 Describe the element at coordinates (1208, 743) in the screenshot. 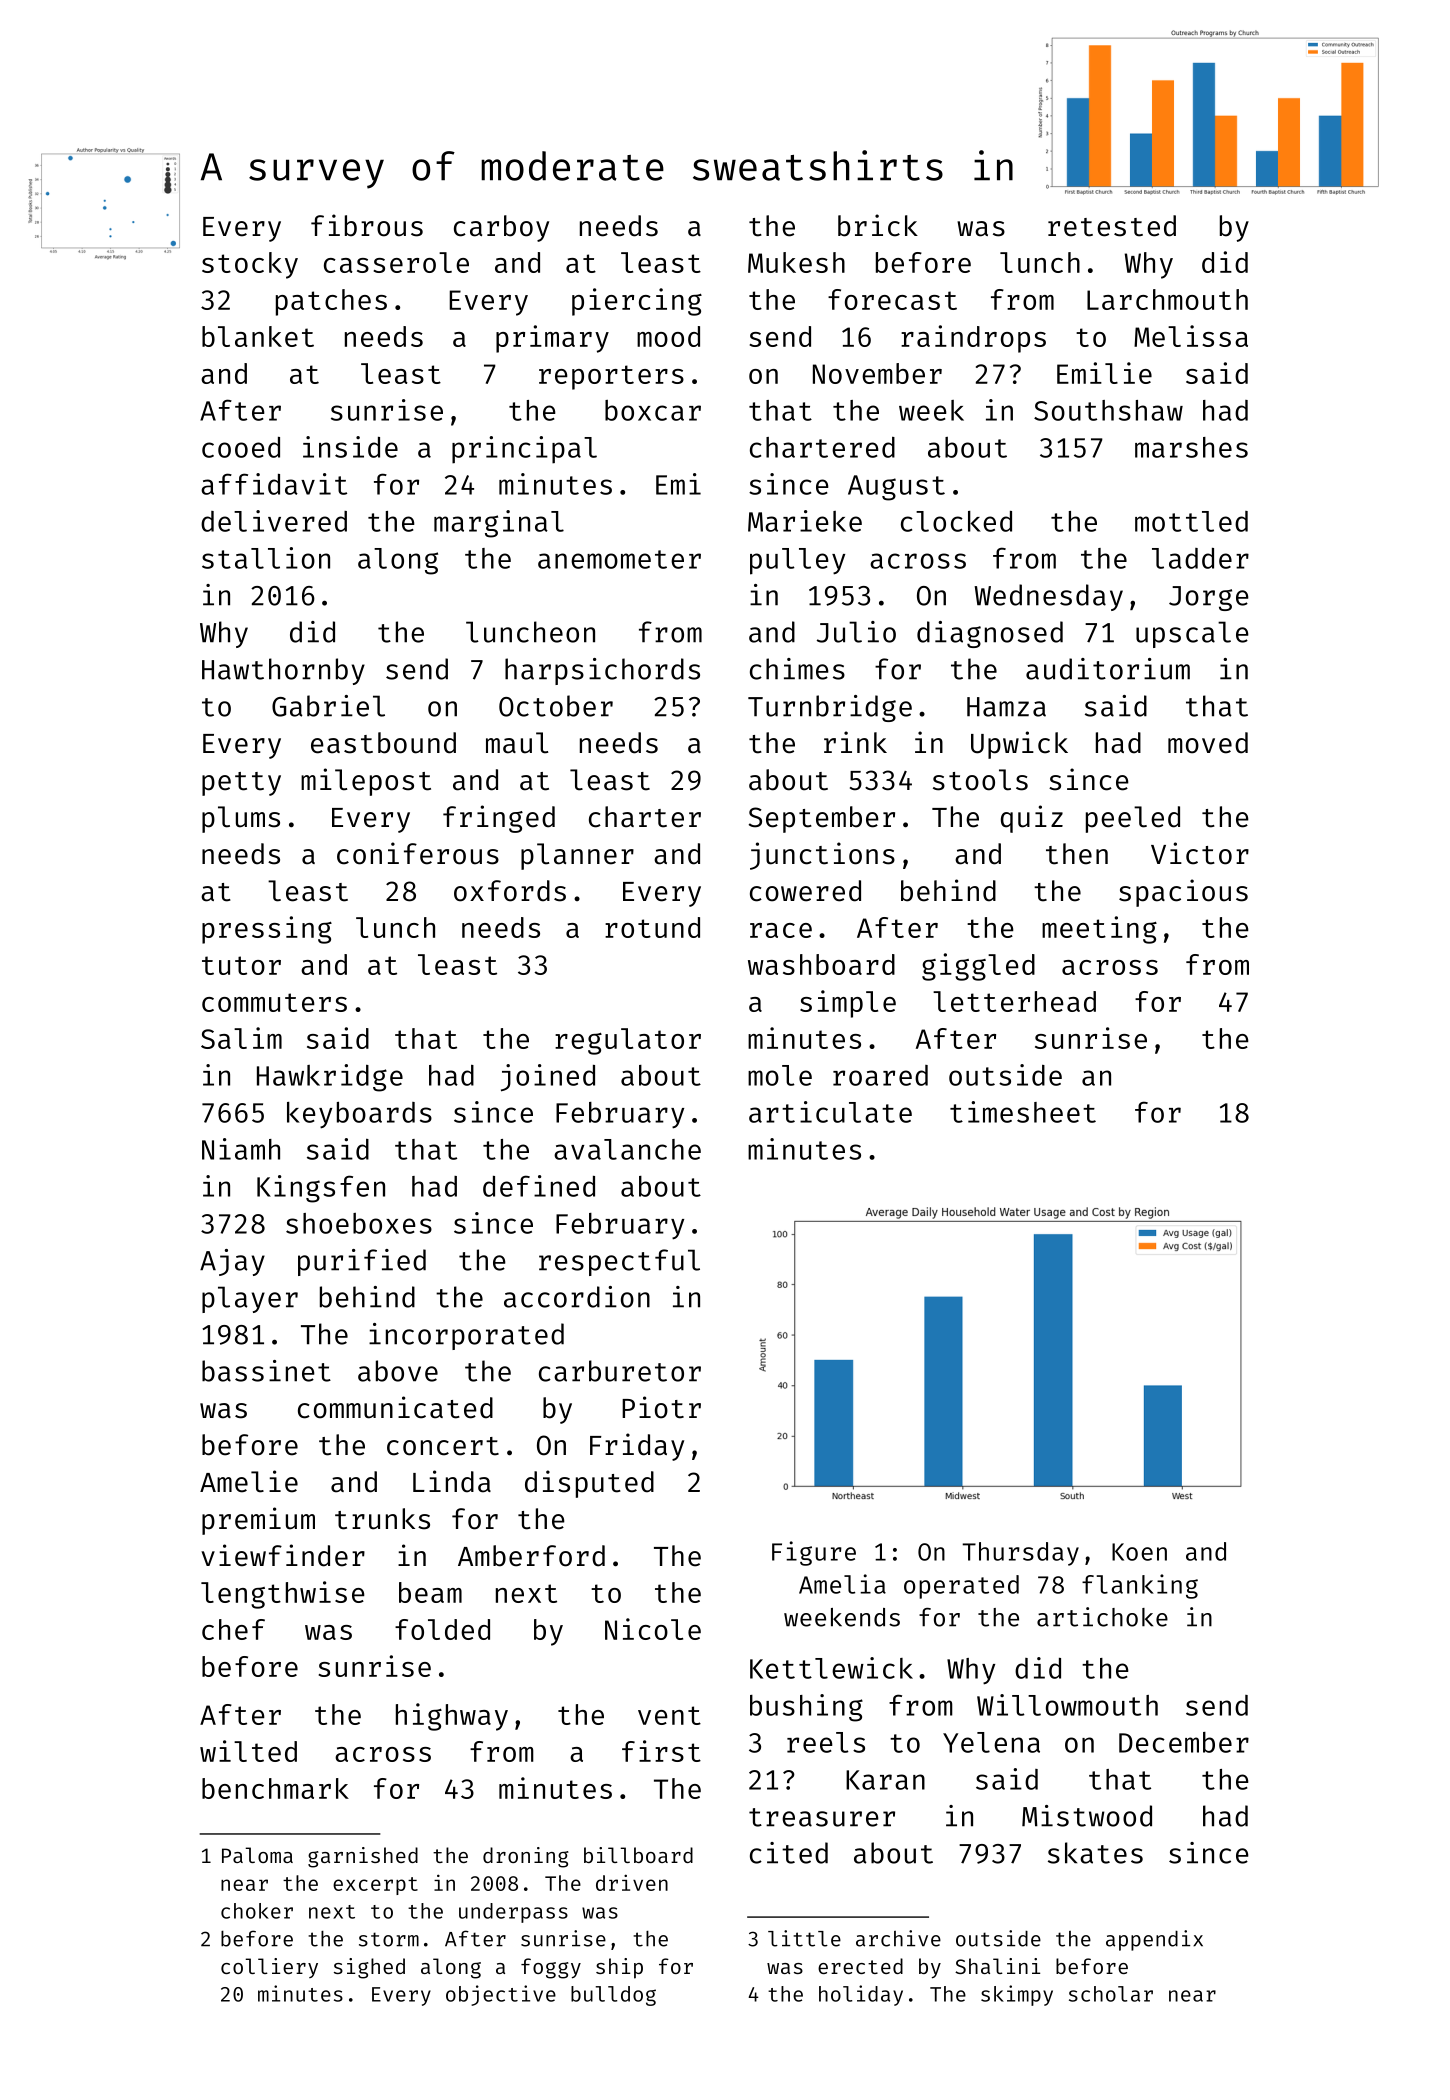

I see `moved` at that location.
